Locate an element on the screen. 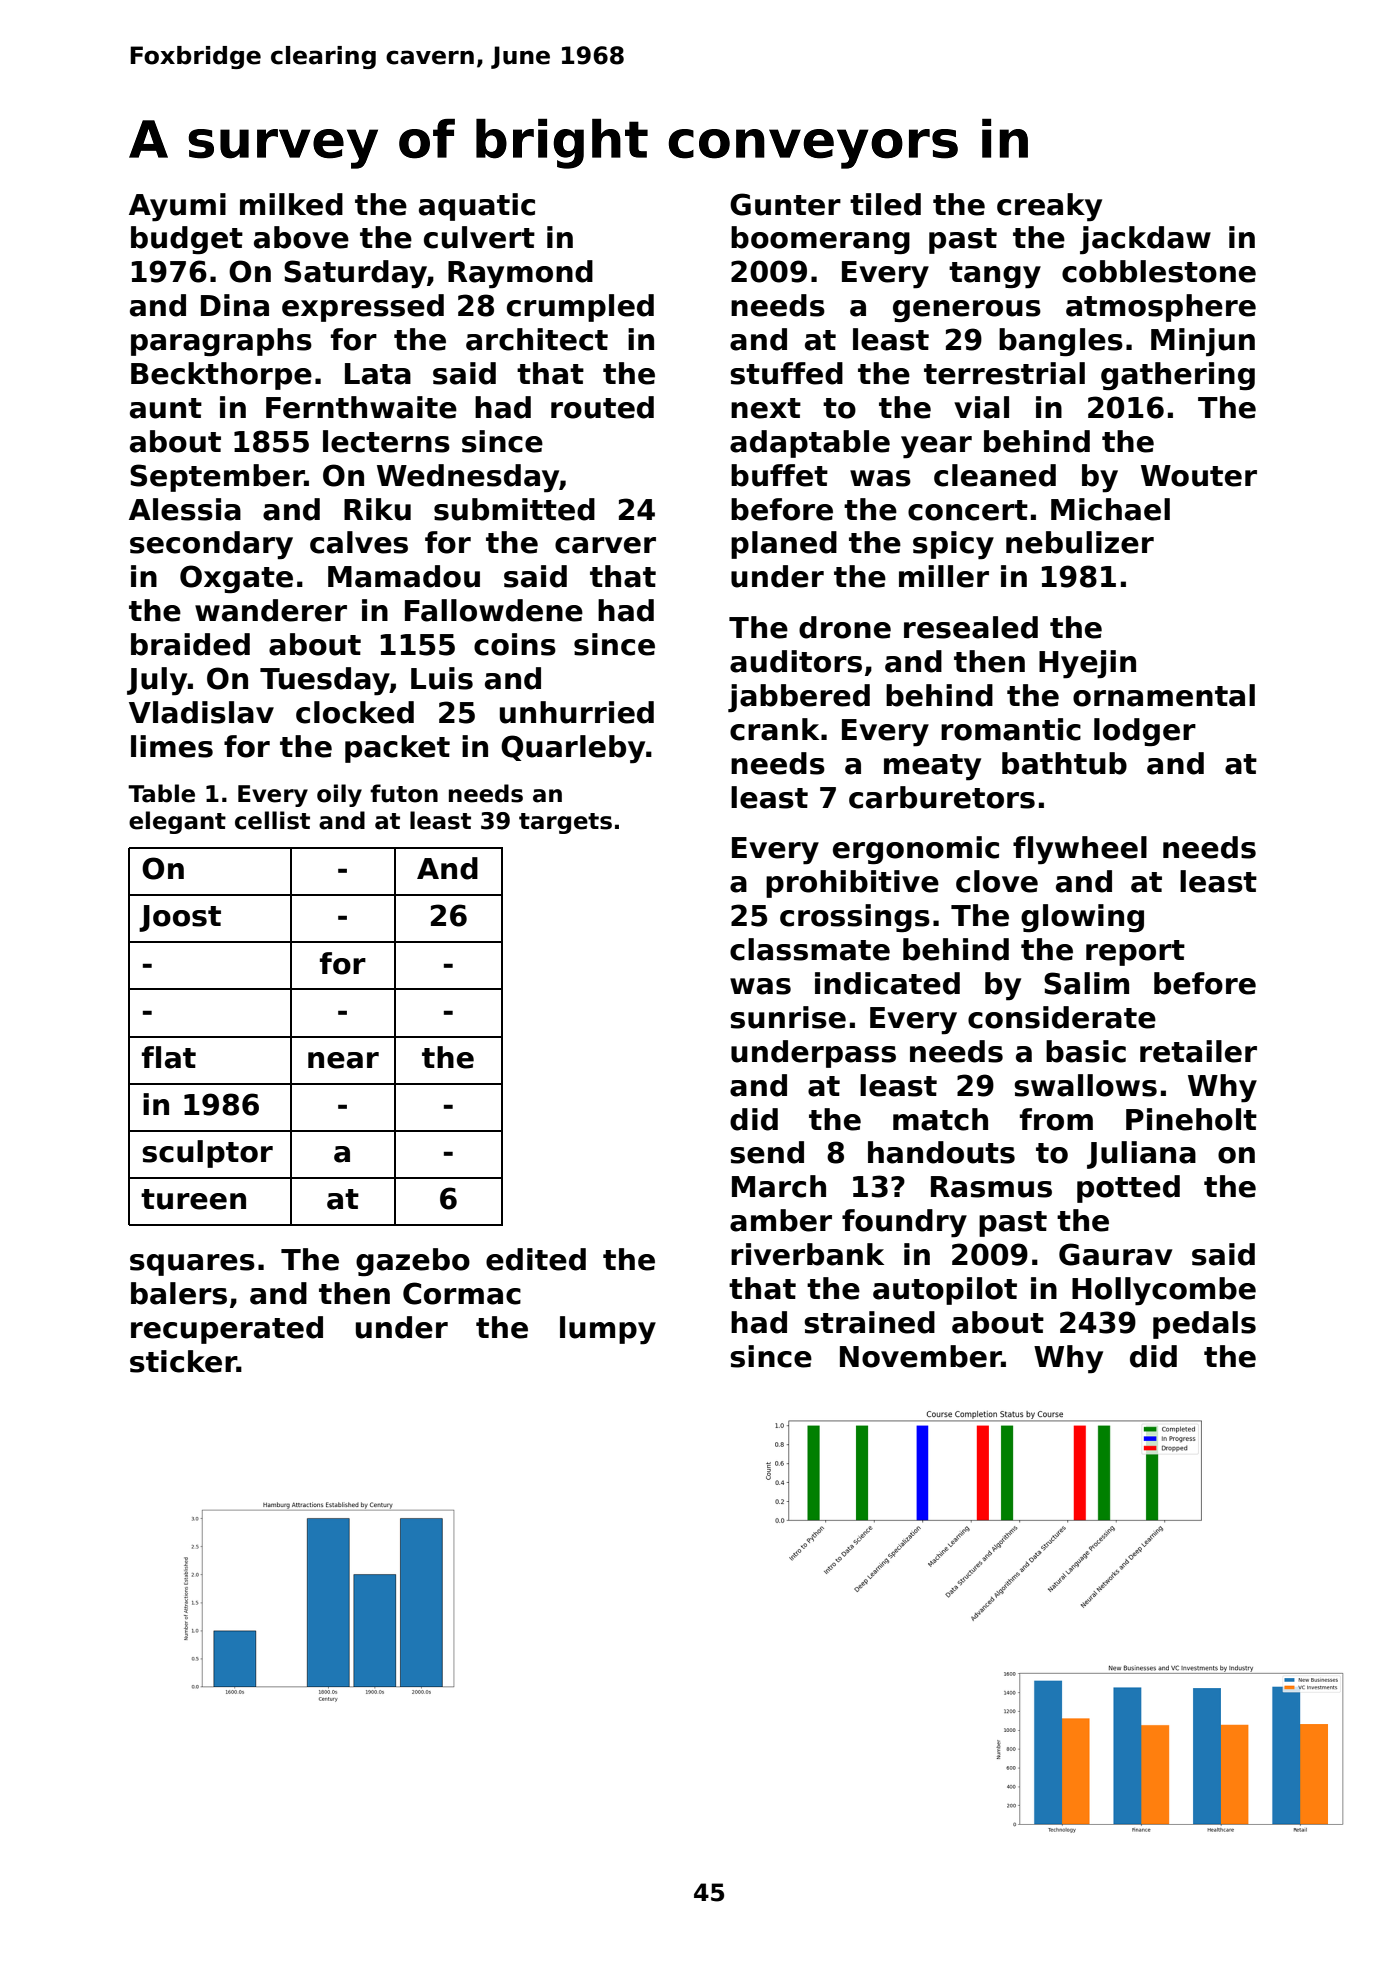  sunrise is located at coordinates (788, 1017).
